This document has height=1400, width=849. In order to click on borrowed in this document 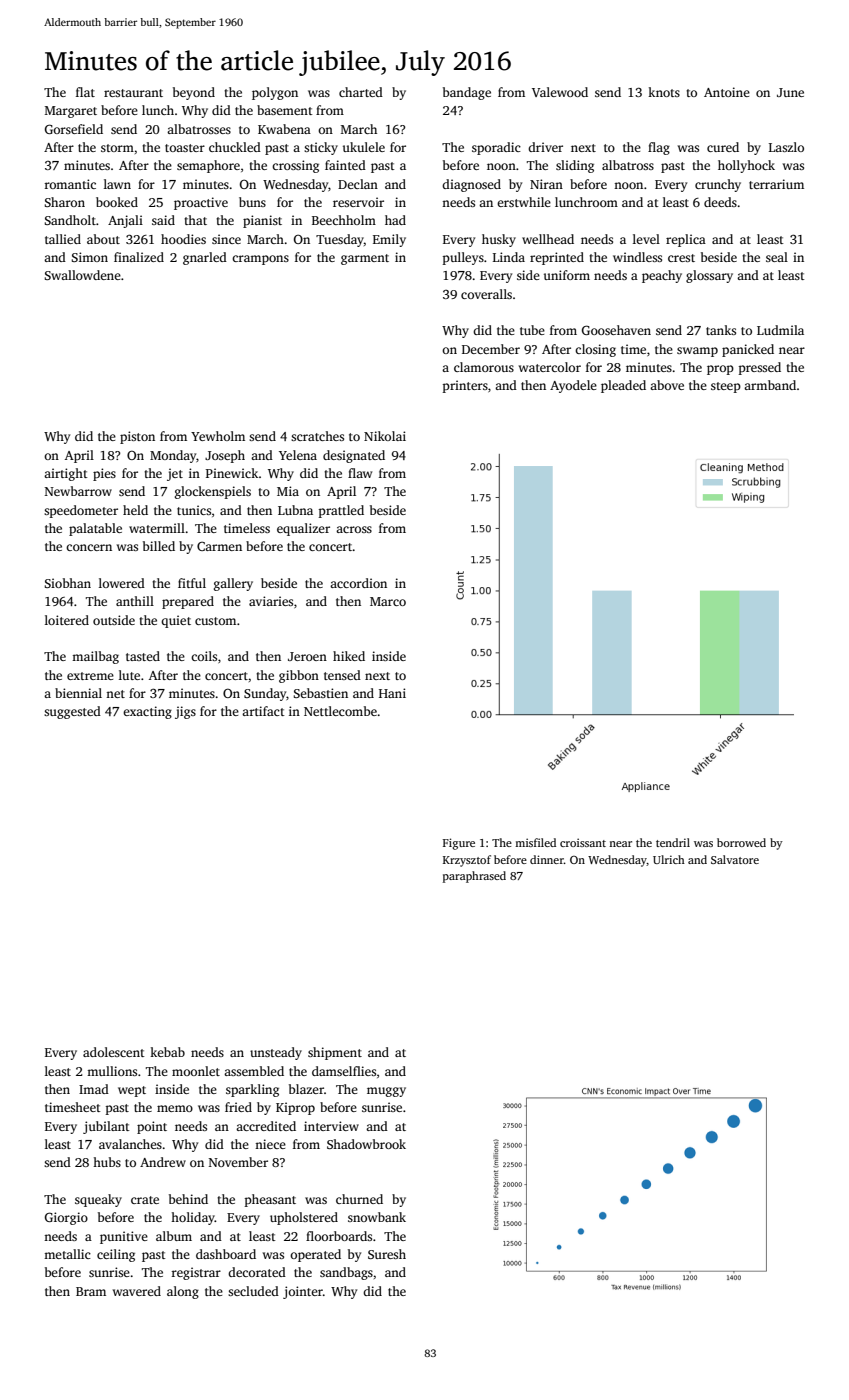, I will do `click(741, 842)`.
